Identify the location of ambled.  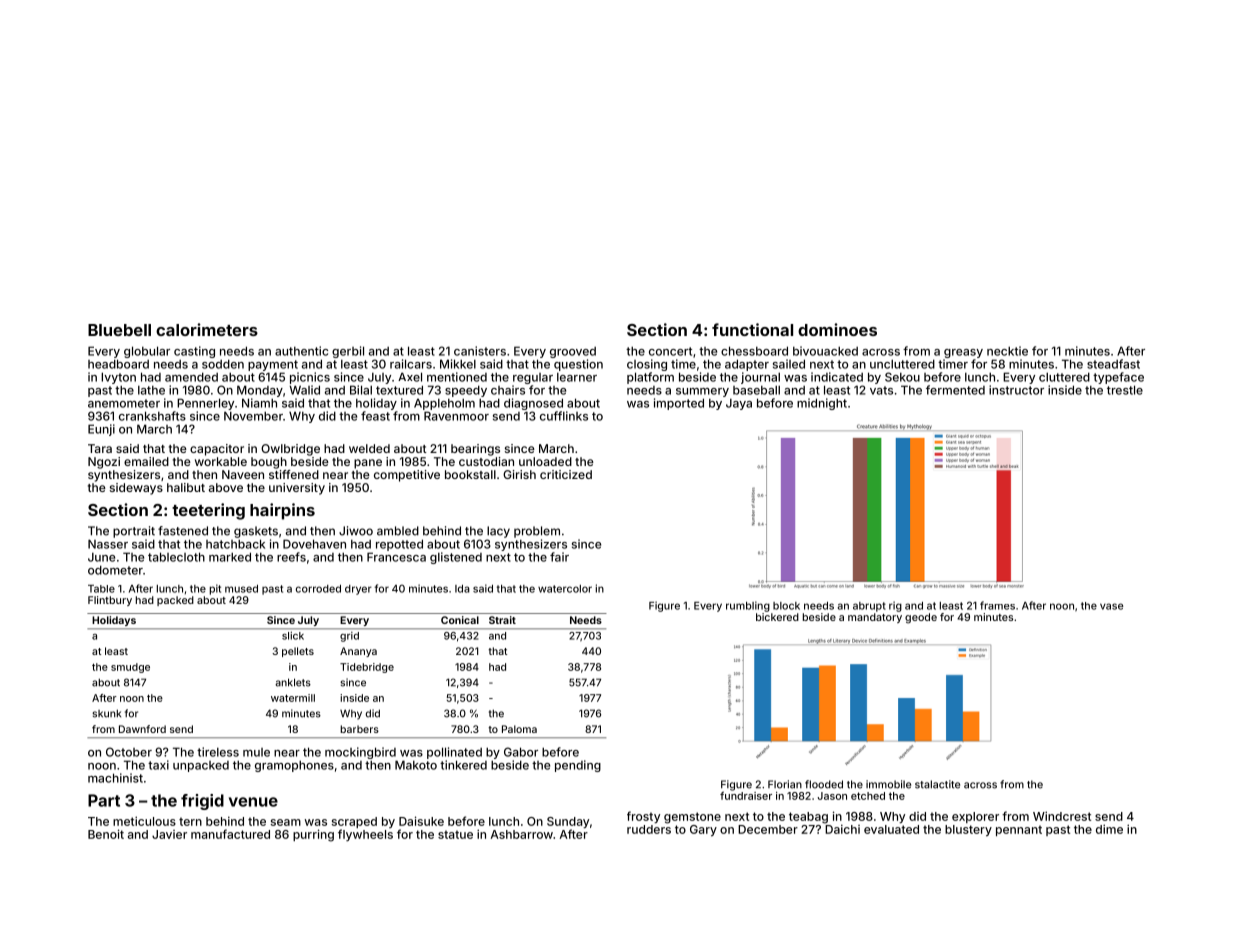
(398, 531).
